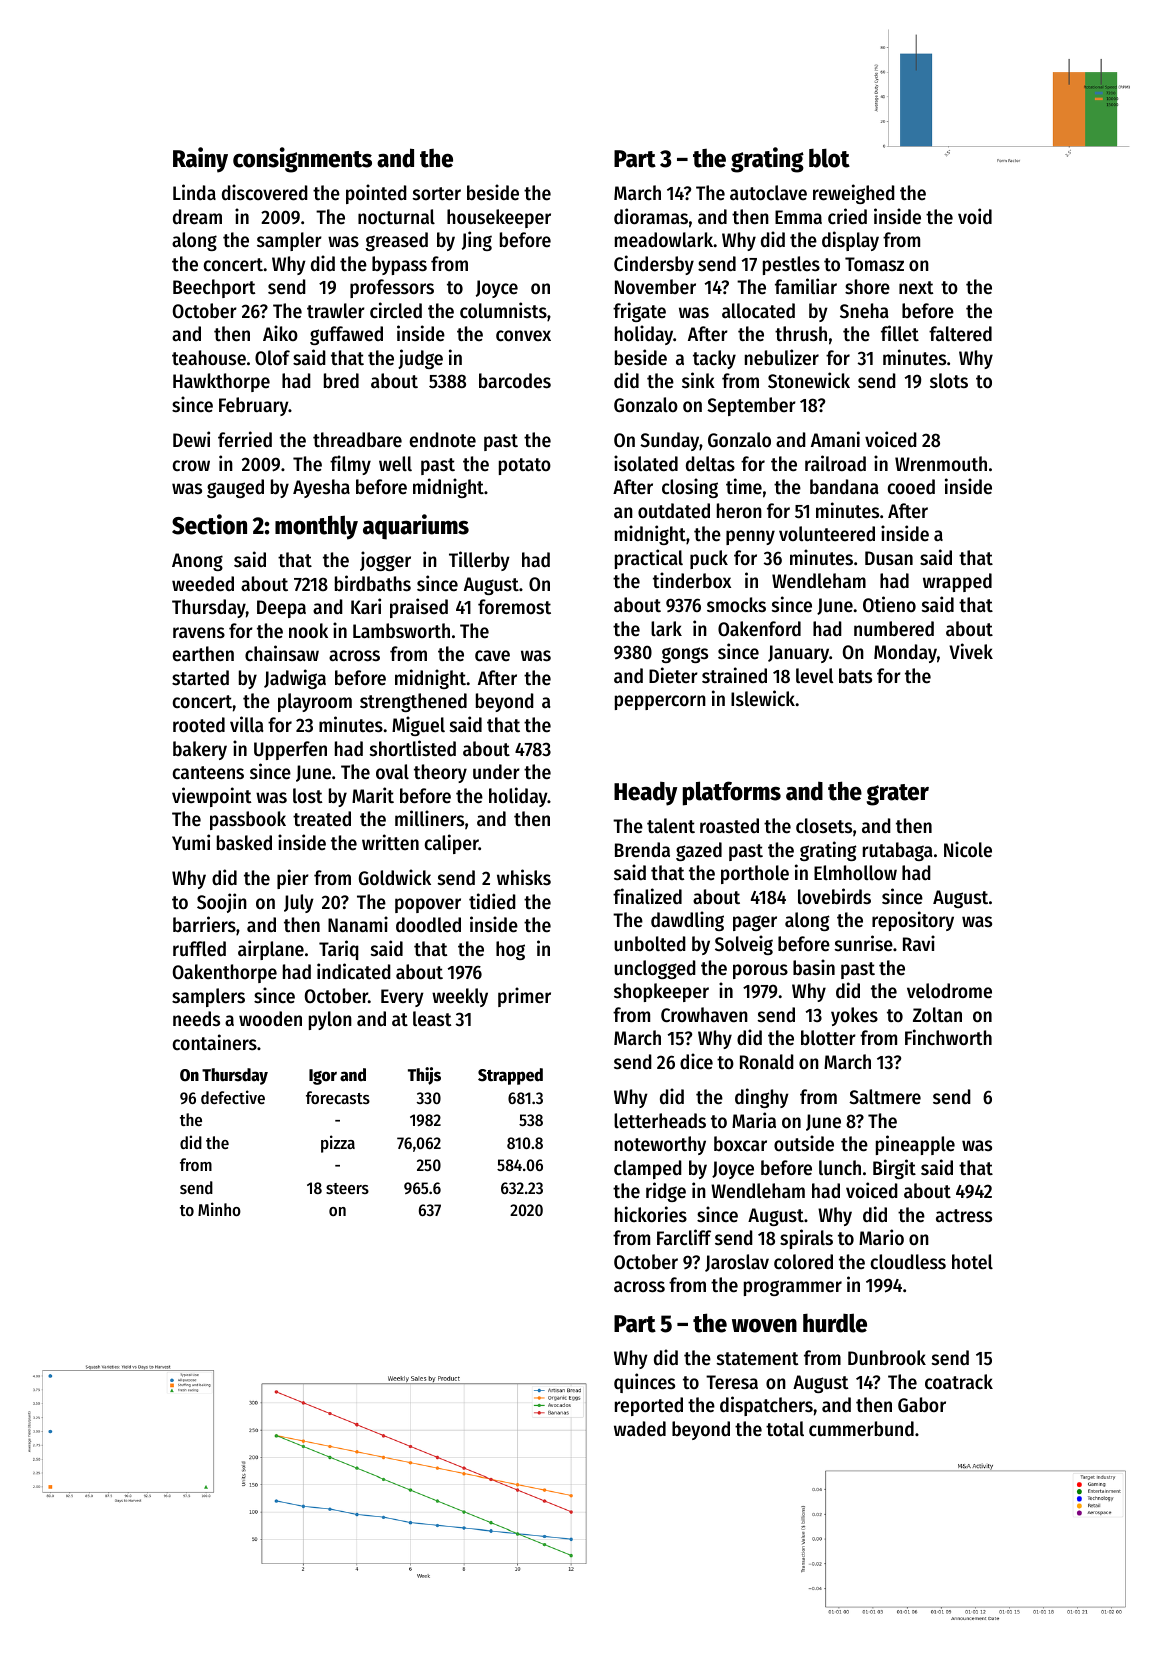 The width and height of the page is (1165, 1654). Describe the element at coordinates (338, 1097) in the page. I see `forecasts` at that location.
